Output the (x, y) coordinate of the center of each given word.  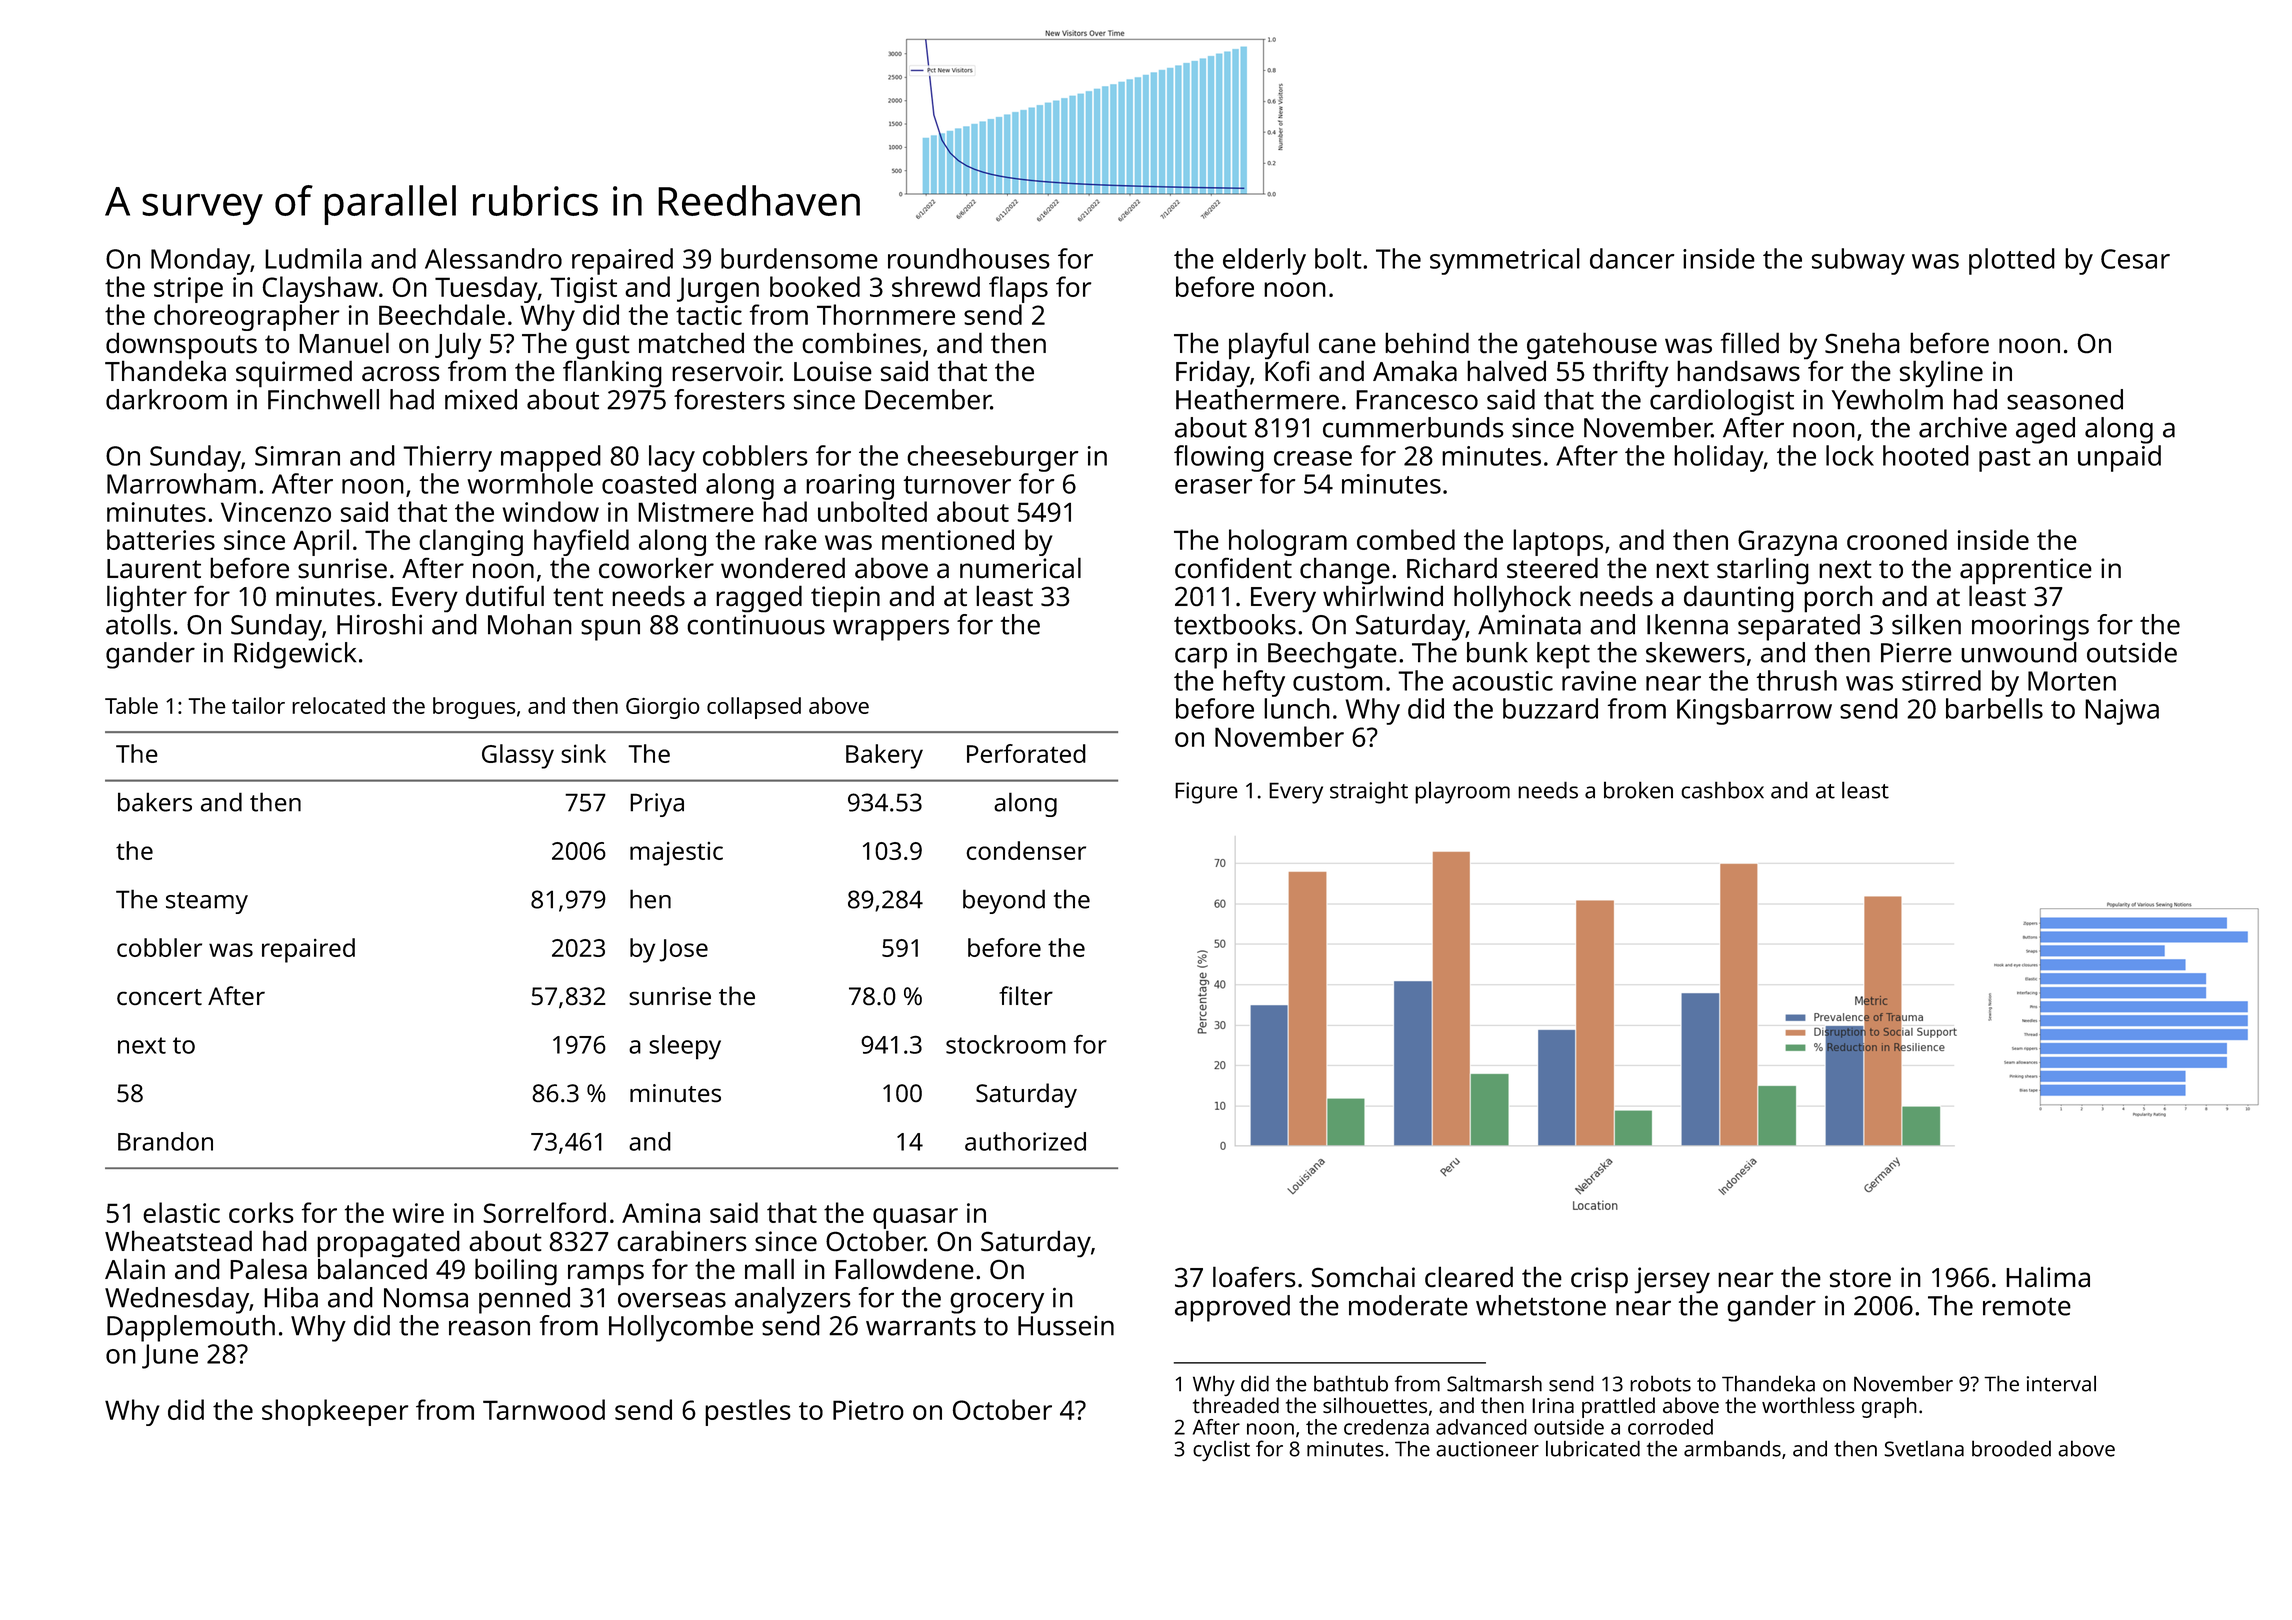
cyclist (1221, 1450)
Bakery (884, 756)
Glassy (518, 756)
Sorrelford (544, 1212)
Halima (2048, 1276)
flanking (612, 373)
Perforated (1026, 753)
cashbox (1722, 790)
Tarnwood (544, 1409)
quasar (915, 1218)
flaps (1018, 289)
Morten (2072, 681)
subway (1858, 261)
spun (610, 630)
